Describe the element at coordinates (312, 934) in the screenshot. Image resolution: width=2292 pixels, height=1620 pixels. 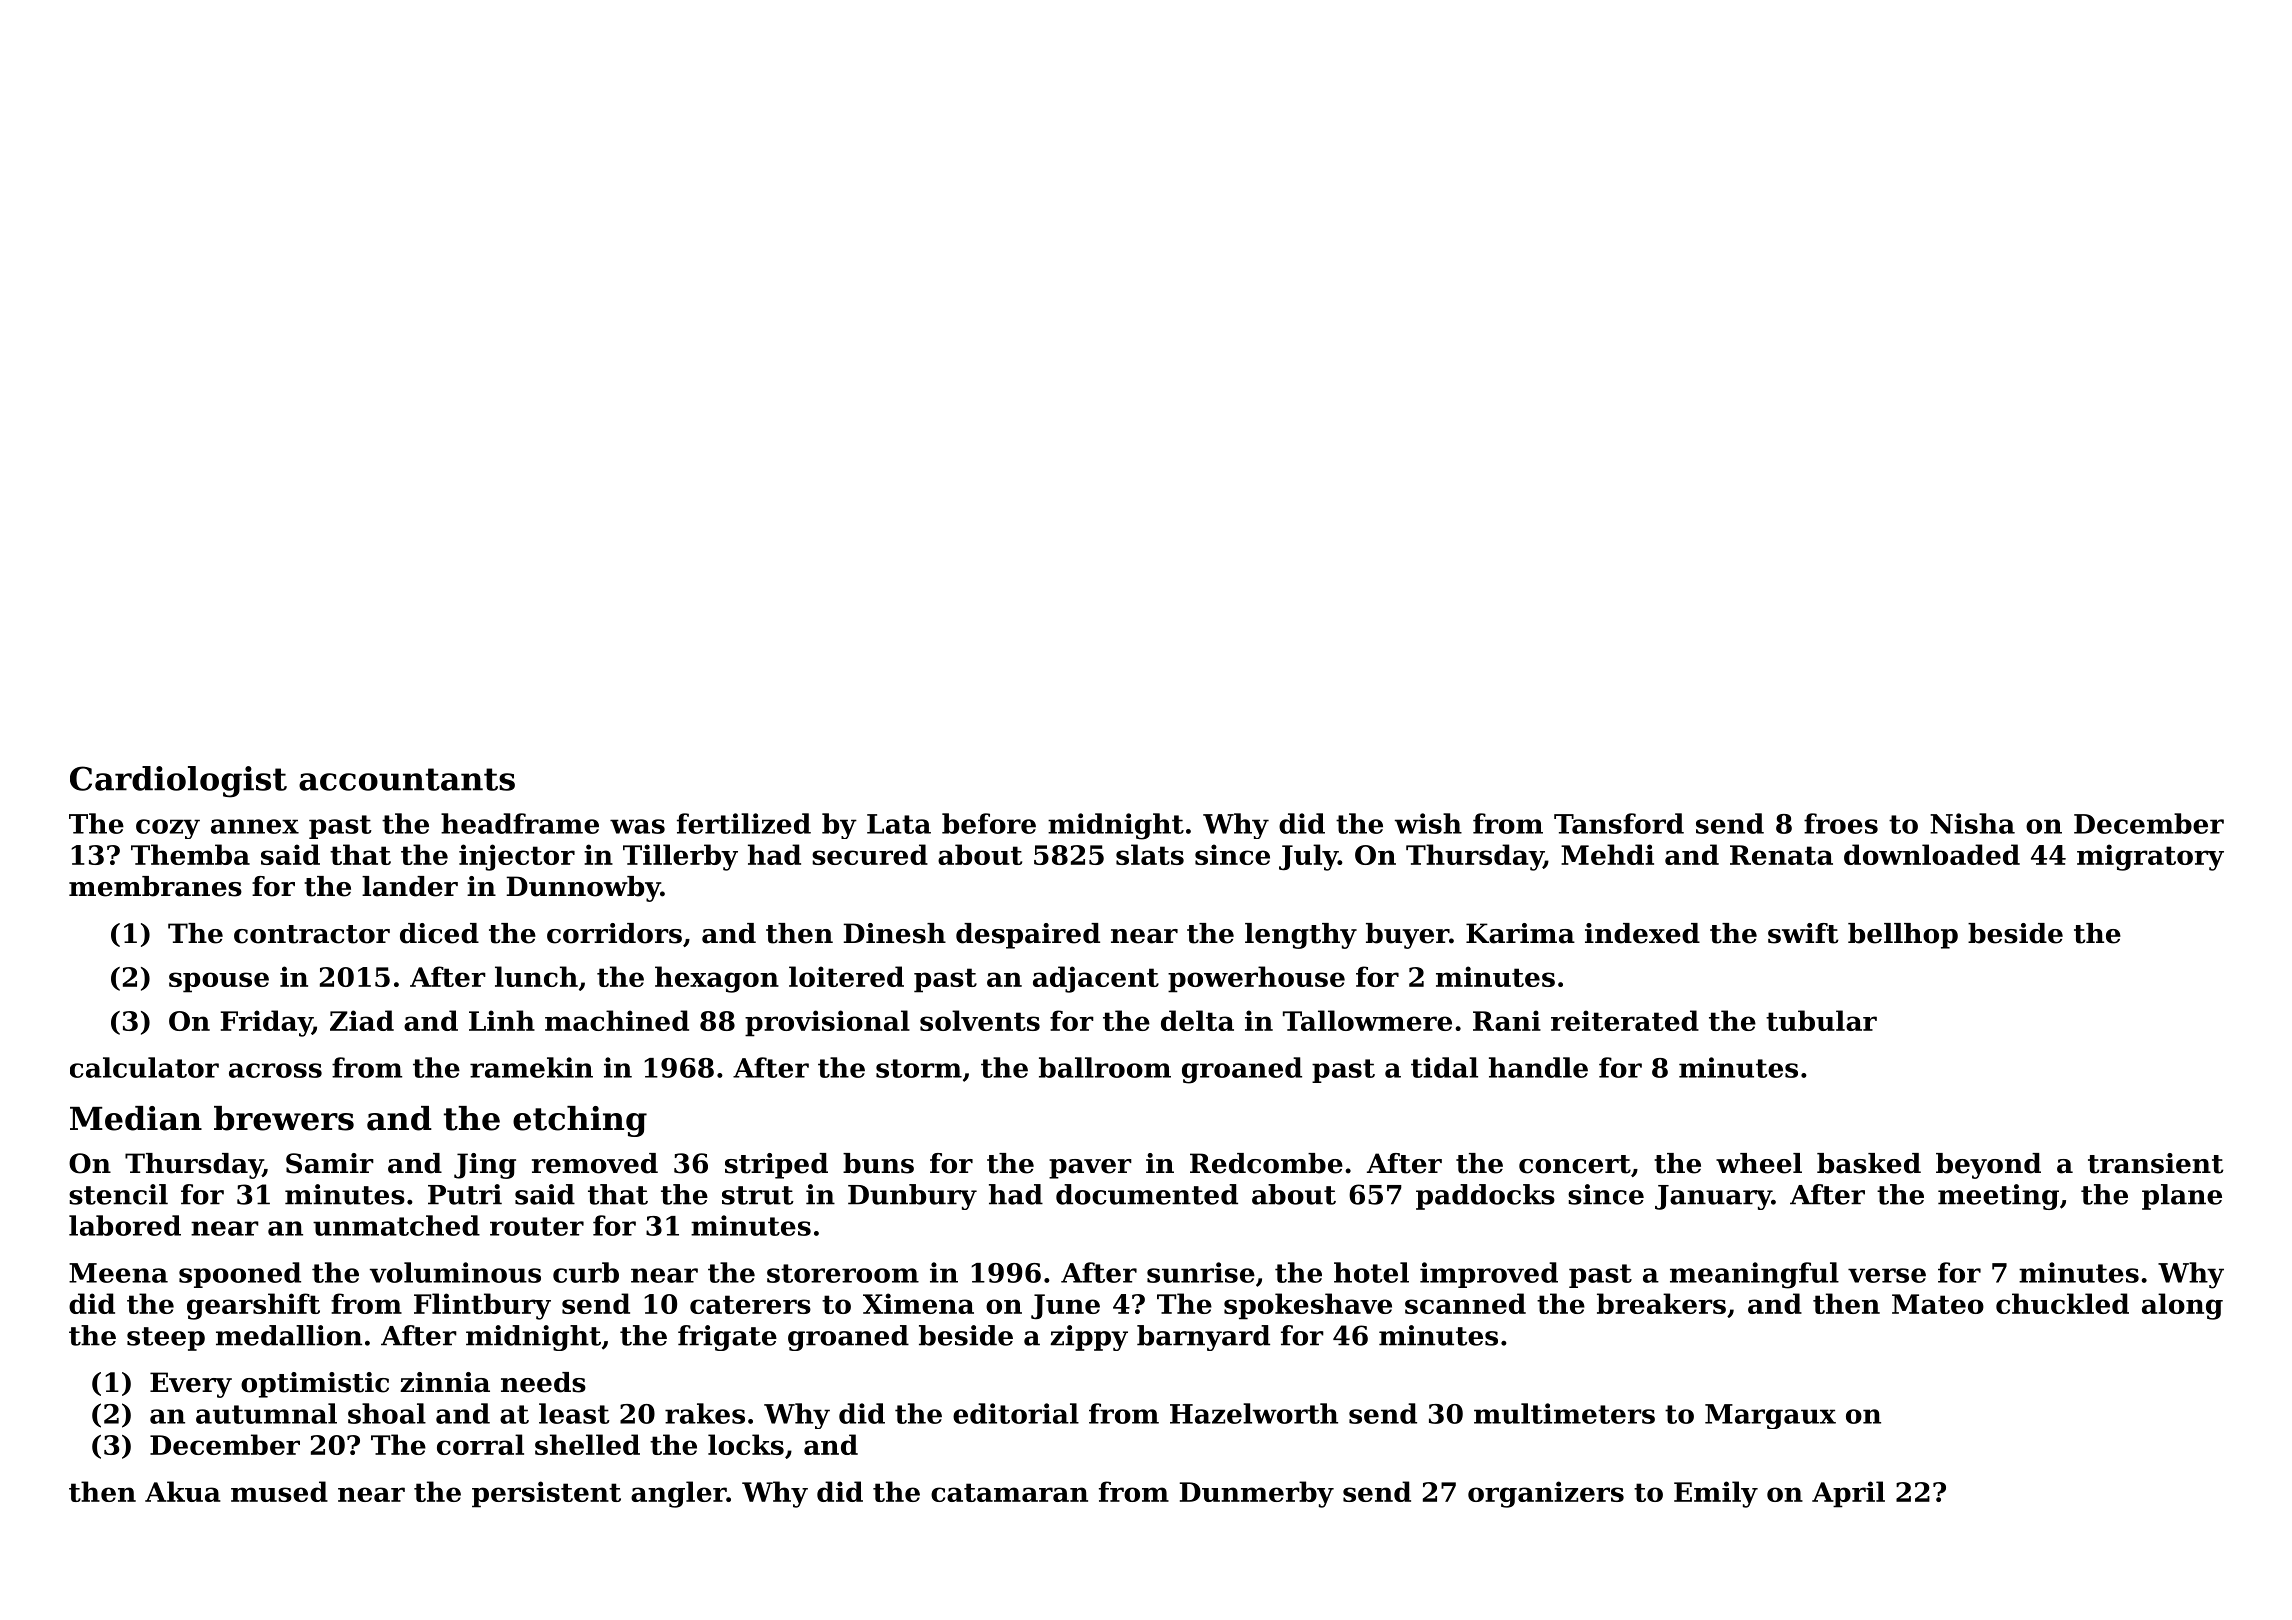
I see `contractor` at that location.
